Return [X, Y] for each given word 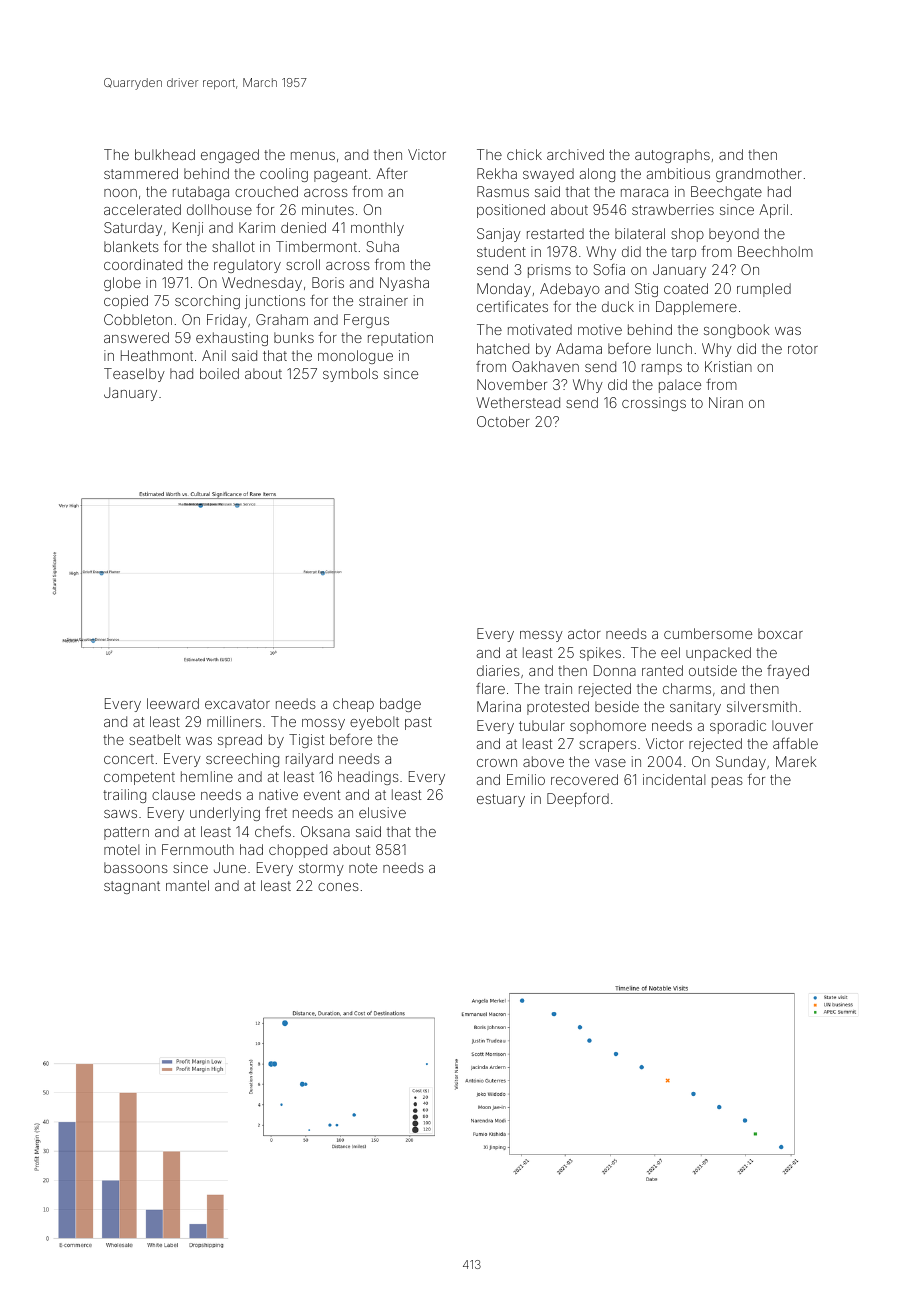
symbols [350, 375]
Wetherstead [518, 402]
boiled [219, 373]
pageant [340, 175]
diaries [498, 670]
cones [338, 887]
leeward [173, 703]
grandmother [759, 175]
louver [792, 725]
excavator [237, 704]
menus [313, 156]
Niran [726, 402]
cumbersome [708, 633]
